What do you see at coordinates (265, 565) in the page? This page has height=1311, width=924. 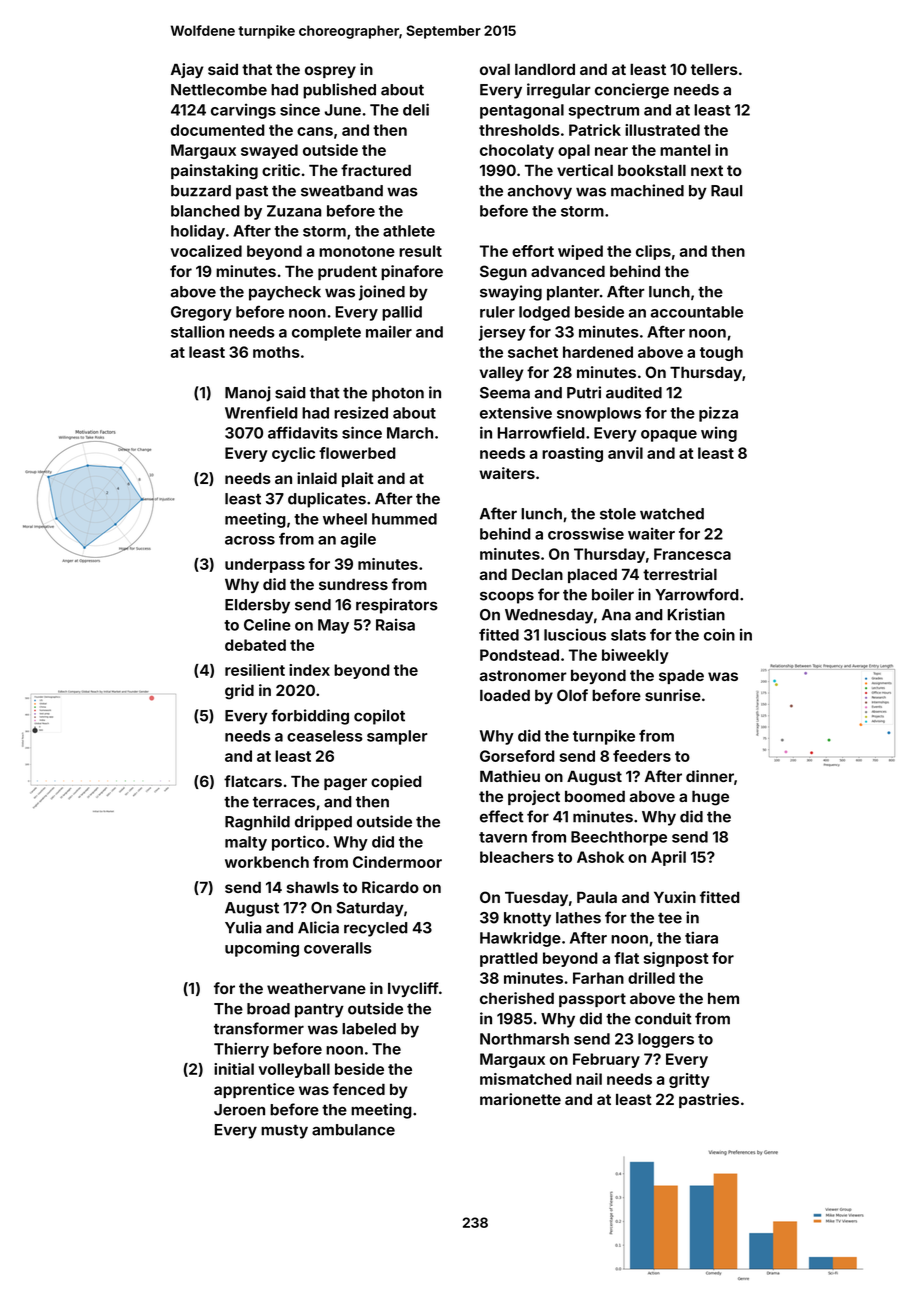 I see `underpass` at bounding box center [265, 565].
